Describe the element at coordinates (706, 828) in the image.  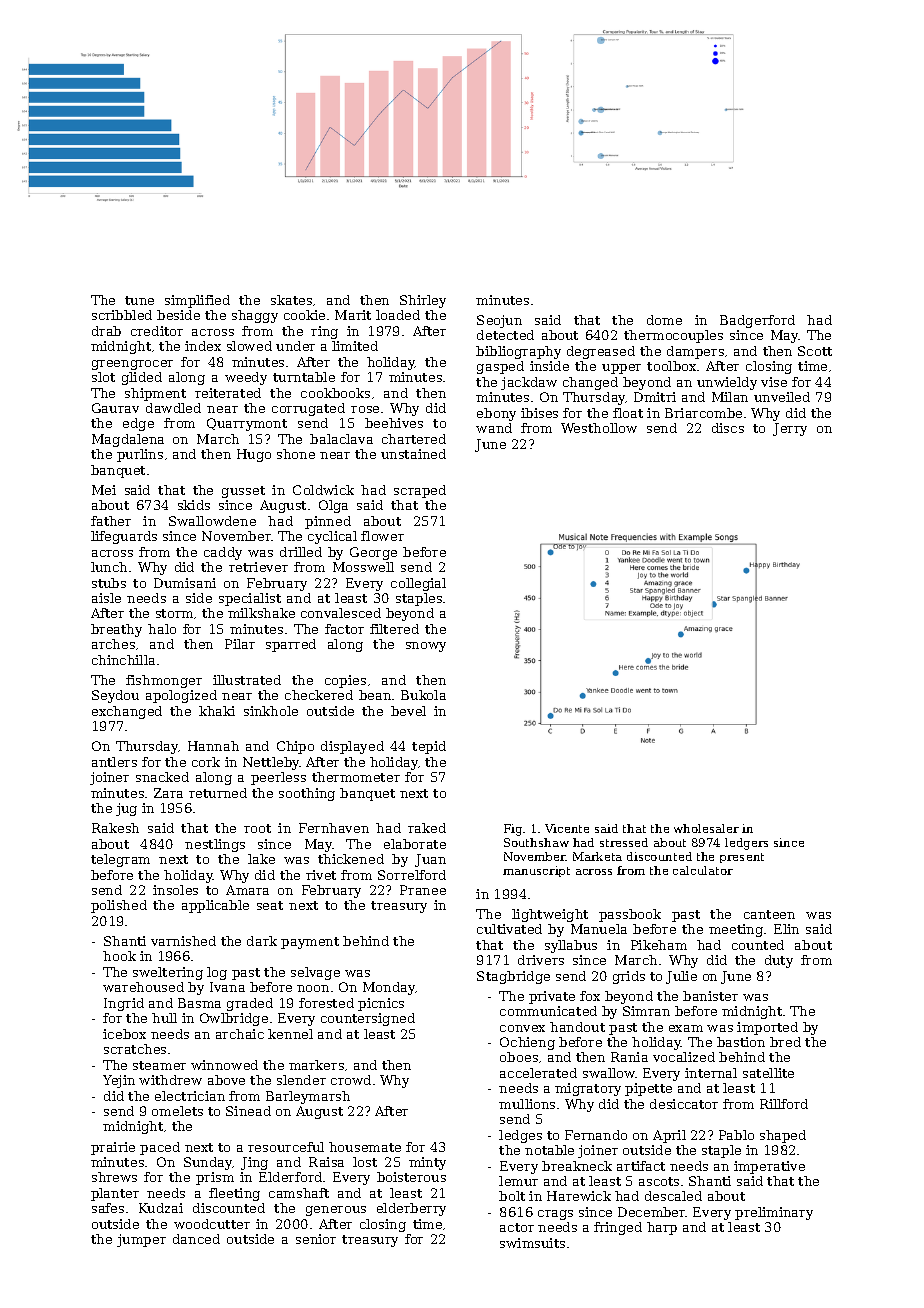
I see `wholesaler` at that location.
